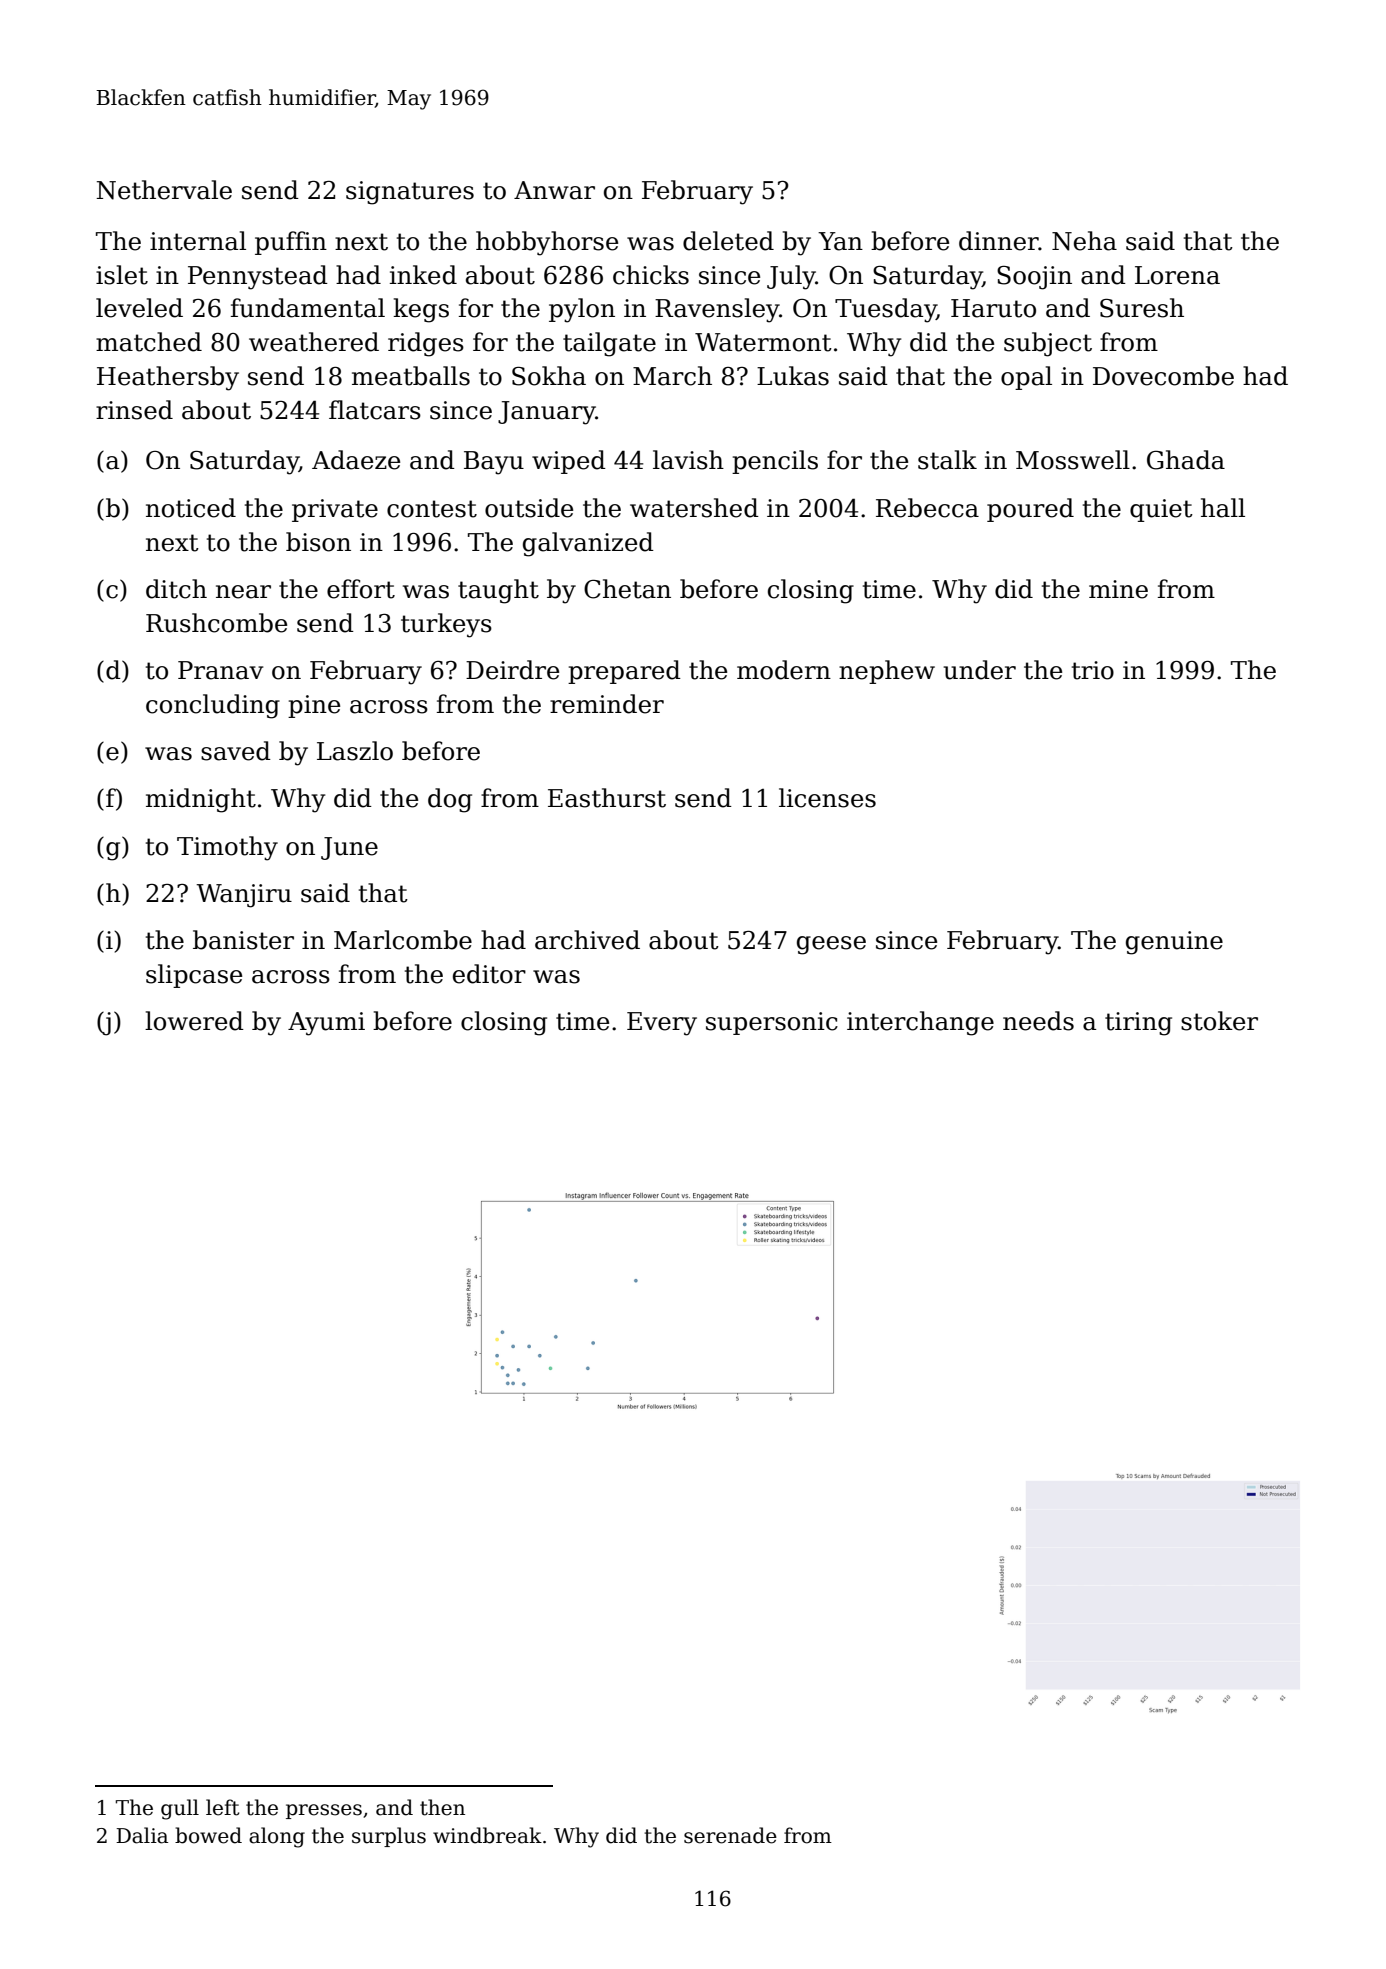 Image resolution: width=1386 pixels, height=1969 pixels. Describe the element at coordinates (772, 1023) in the image. I see `supersonic` at that location.
